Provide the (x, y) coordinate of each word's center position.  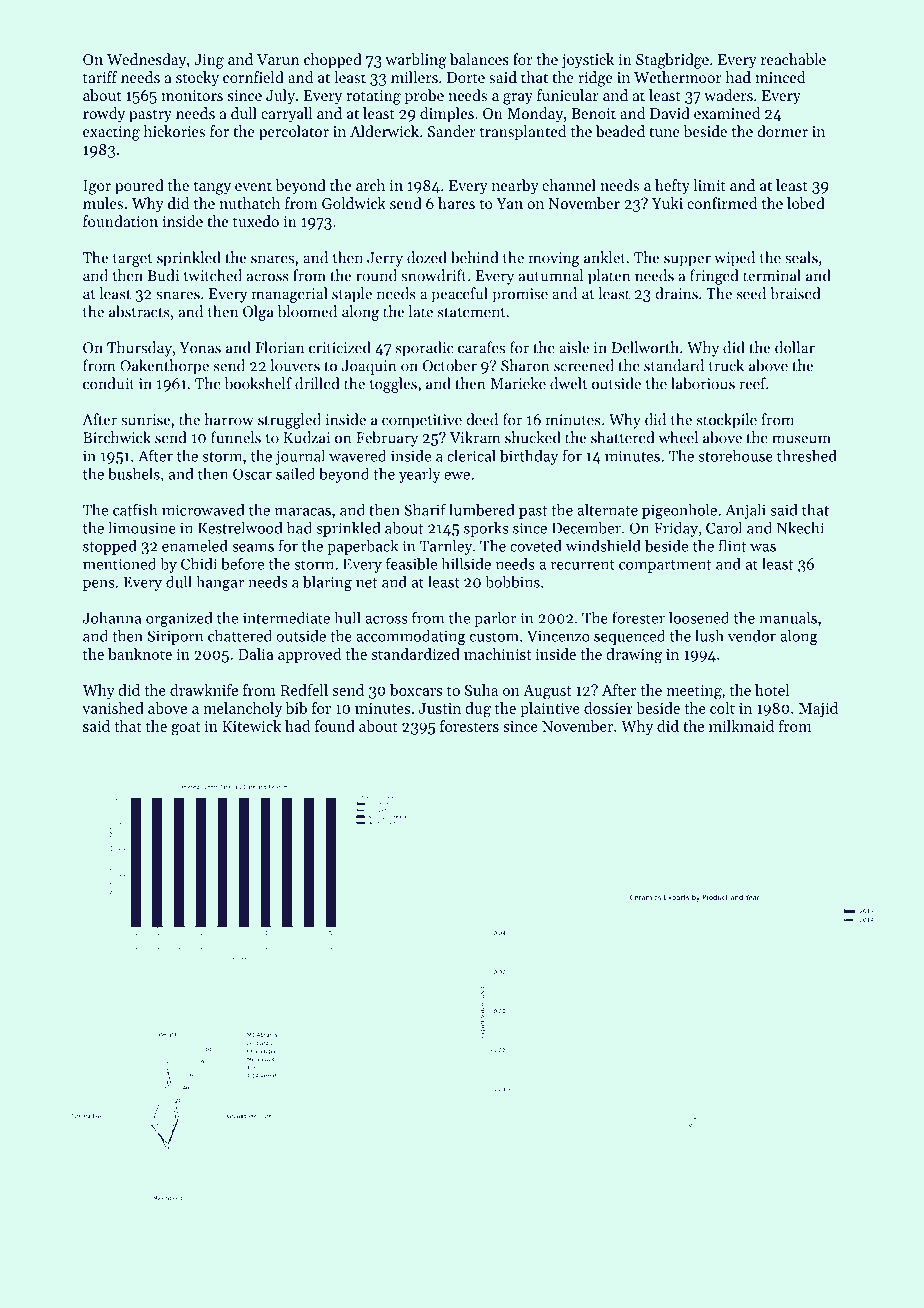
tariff (100, 77)
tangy (212, 188)
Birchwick (117, 437)
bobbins (512, 582)
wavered (357, 455)
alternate (607, 509)
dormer (782, 131)
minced (780, 77)
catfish (135, 509)
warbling (415, 61)
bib (296, 708)
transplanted (523, 132)
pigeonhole (679, 511)
